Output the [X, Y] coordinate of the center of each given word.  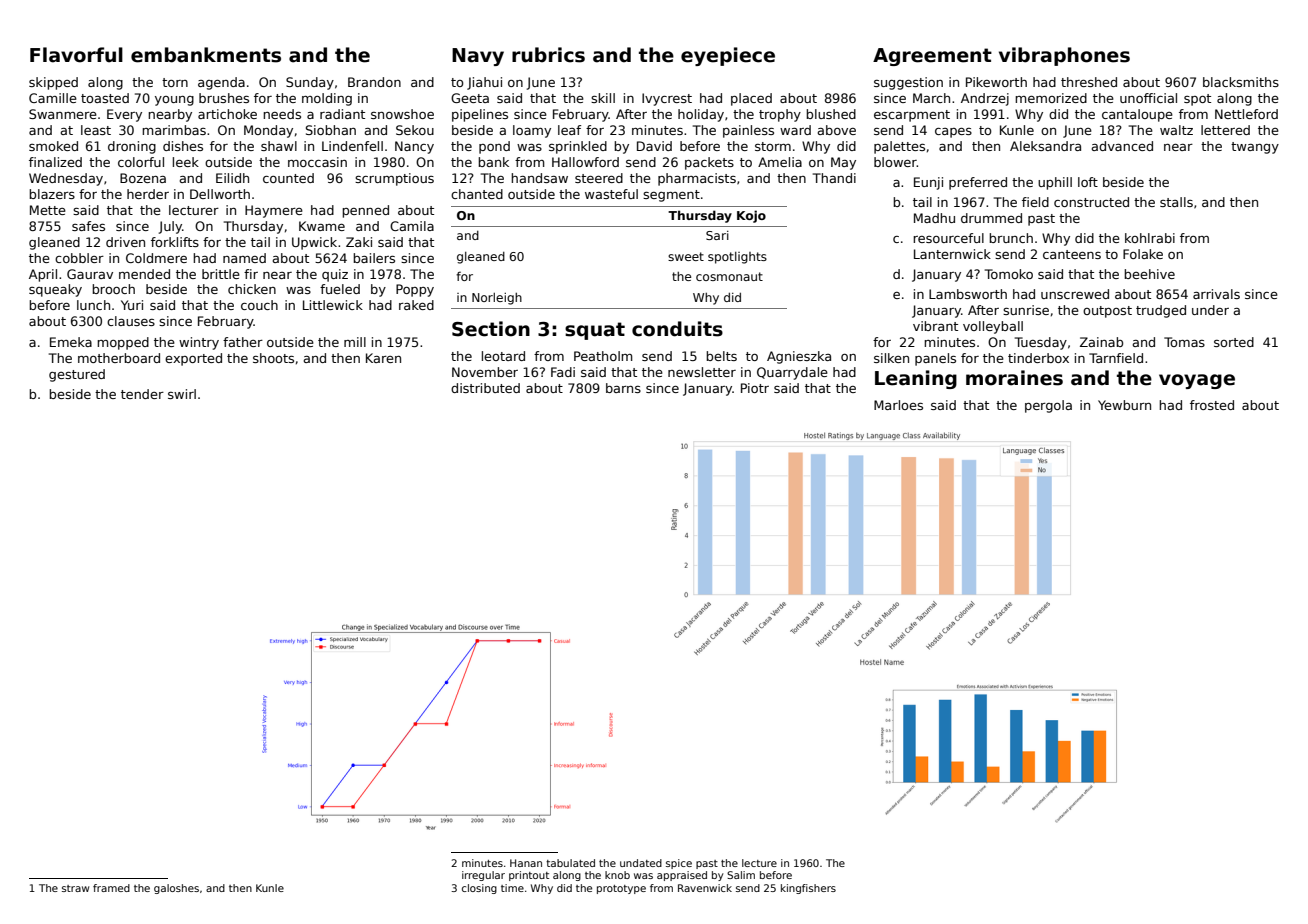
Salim [741, 875]
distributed [485, 388]
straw [75, 888]
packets [709, 163]
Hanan [526, 863]
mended [144, 274]
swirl [182, 394]
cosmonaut [729, 276]
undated [641, 863]
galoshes [176, 889]
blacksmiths [1241, 82]
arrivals [1216, 294]
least [96, 130]
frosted [1212, 405]
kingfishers [808, 889]
